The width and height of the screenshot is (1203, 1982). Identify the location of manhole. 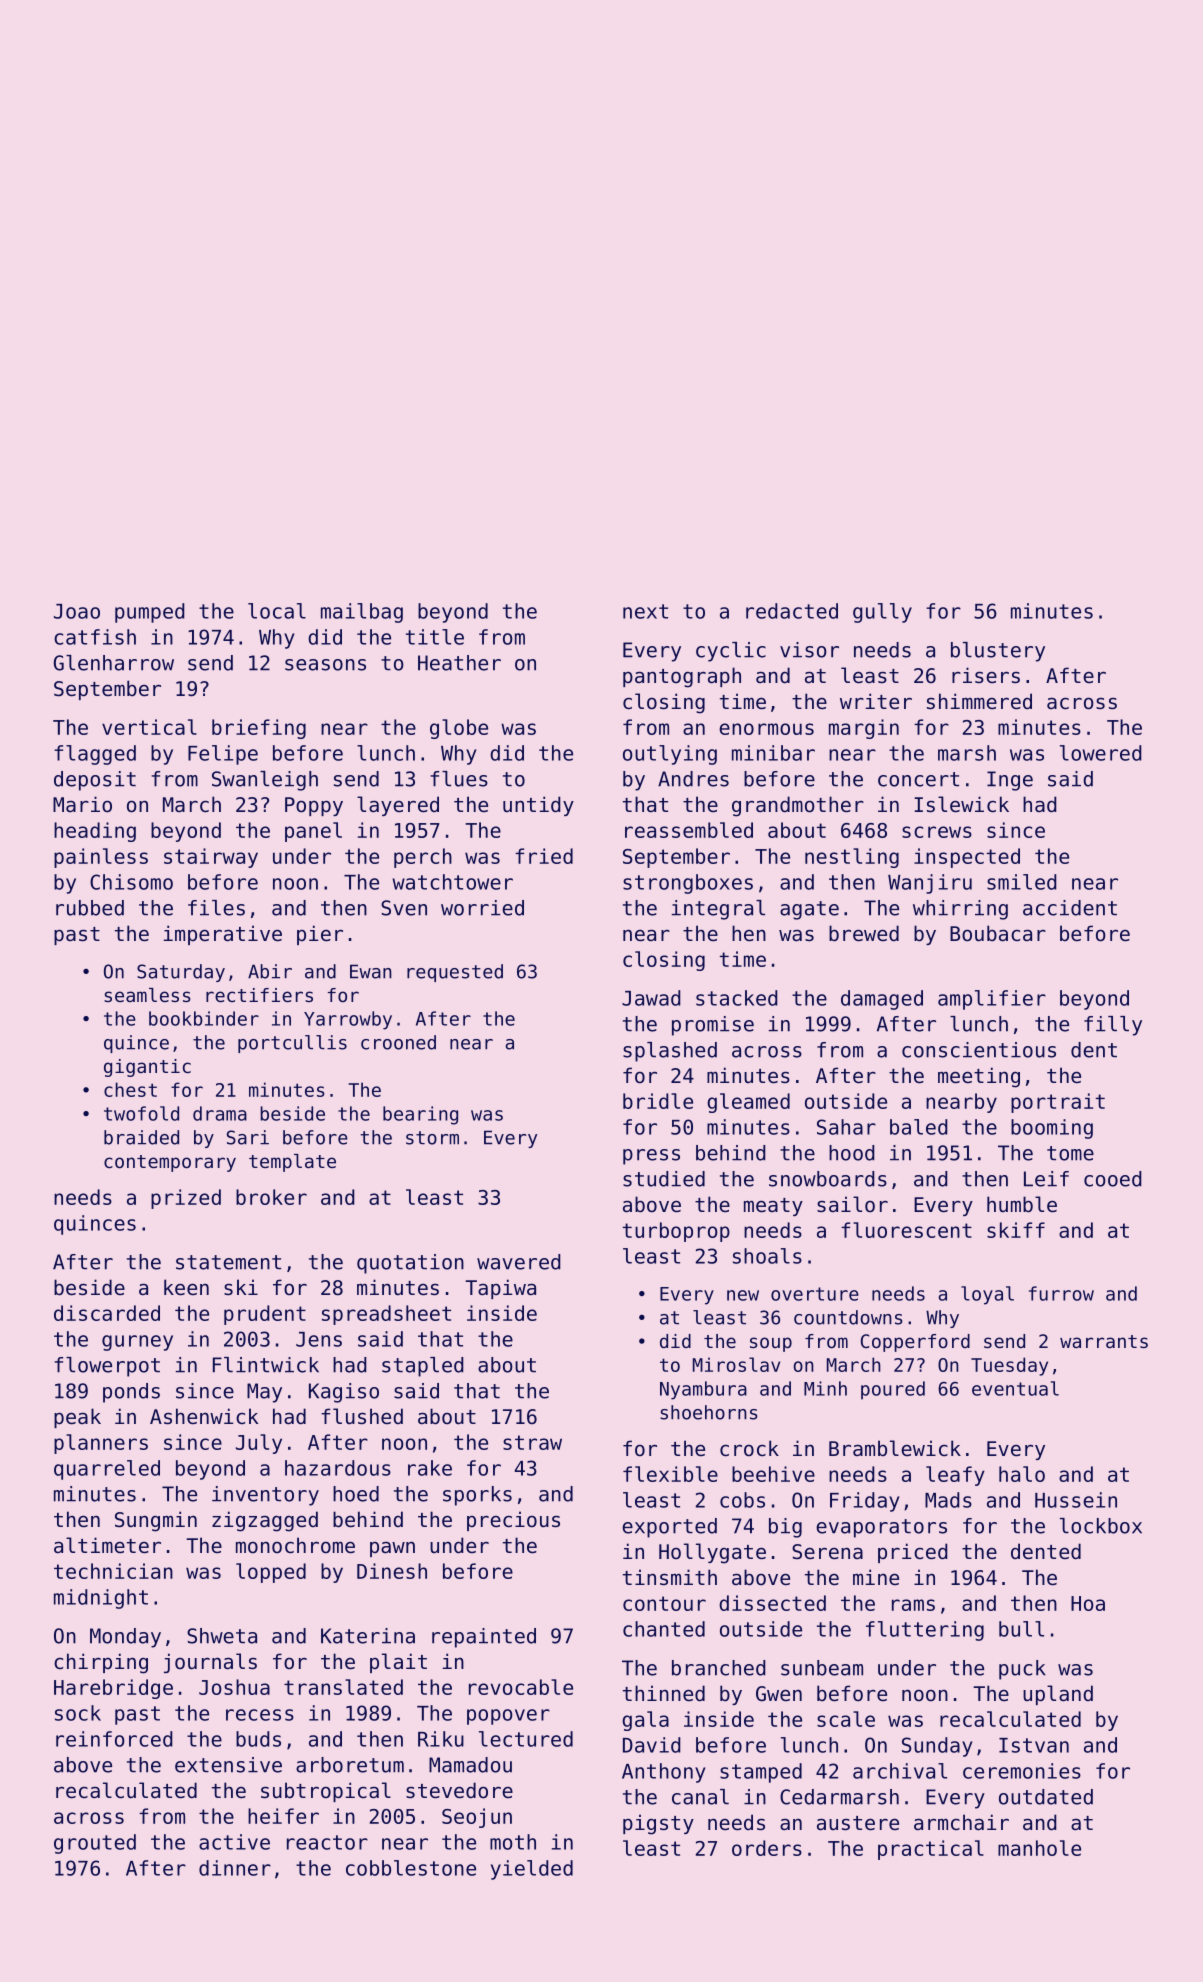
(1039, 1848).
